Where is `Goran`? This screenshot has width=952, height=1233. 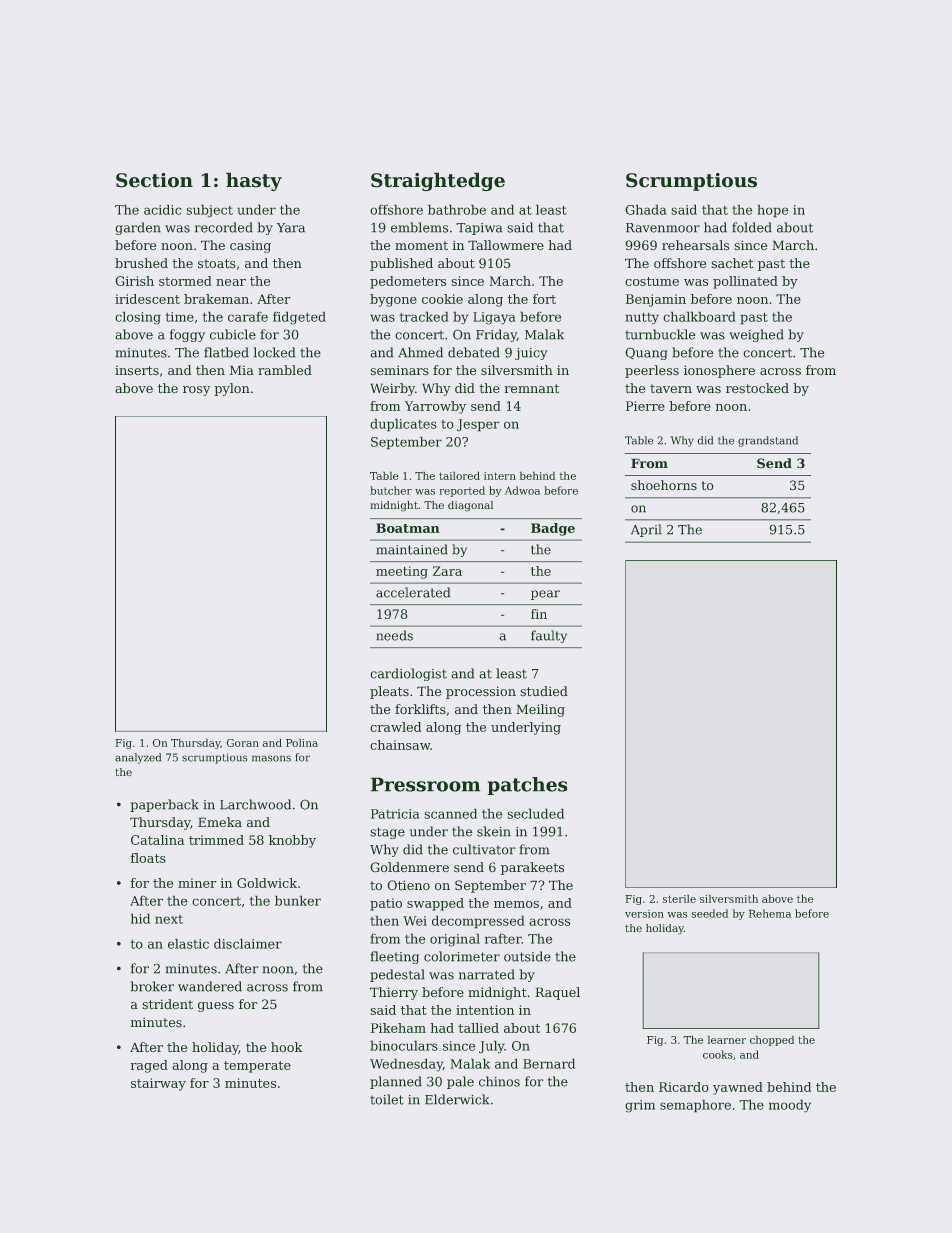 Goran is located at coordinates (243, 743).
